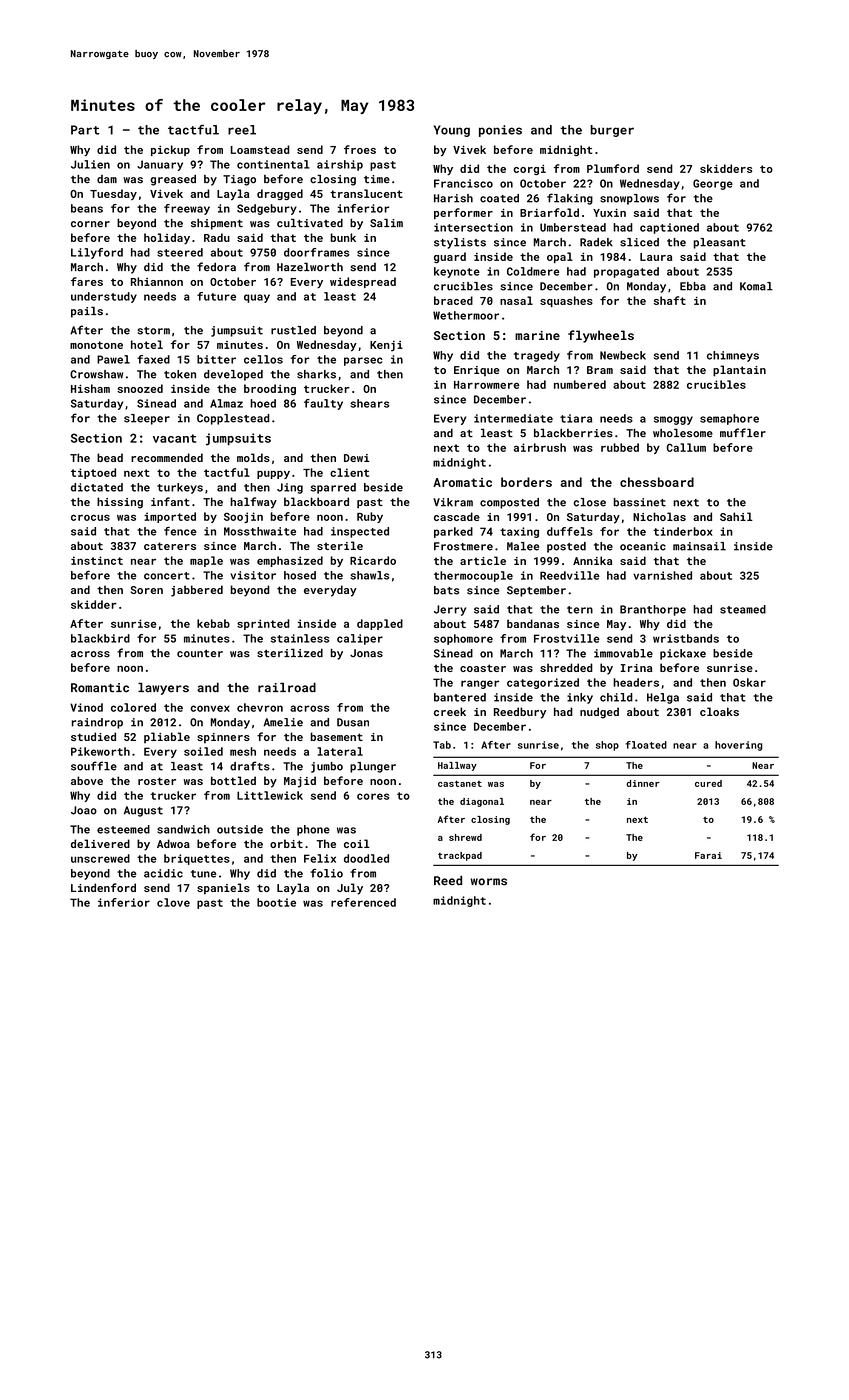 This image has width=849, height=1400. Describe the element at coordinates (226, 403) in the image. I see `Almaz` at that location.
